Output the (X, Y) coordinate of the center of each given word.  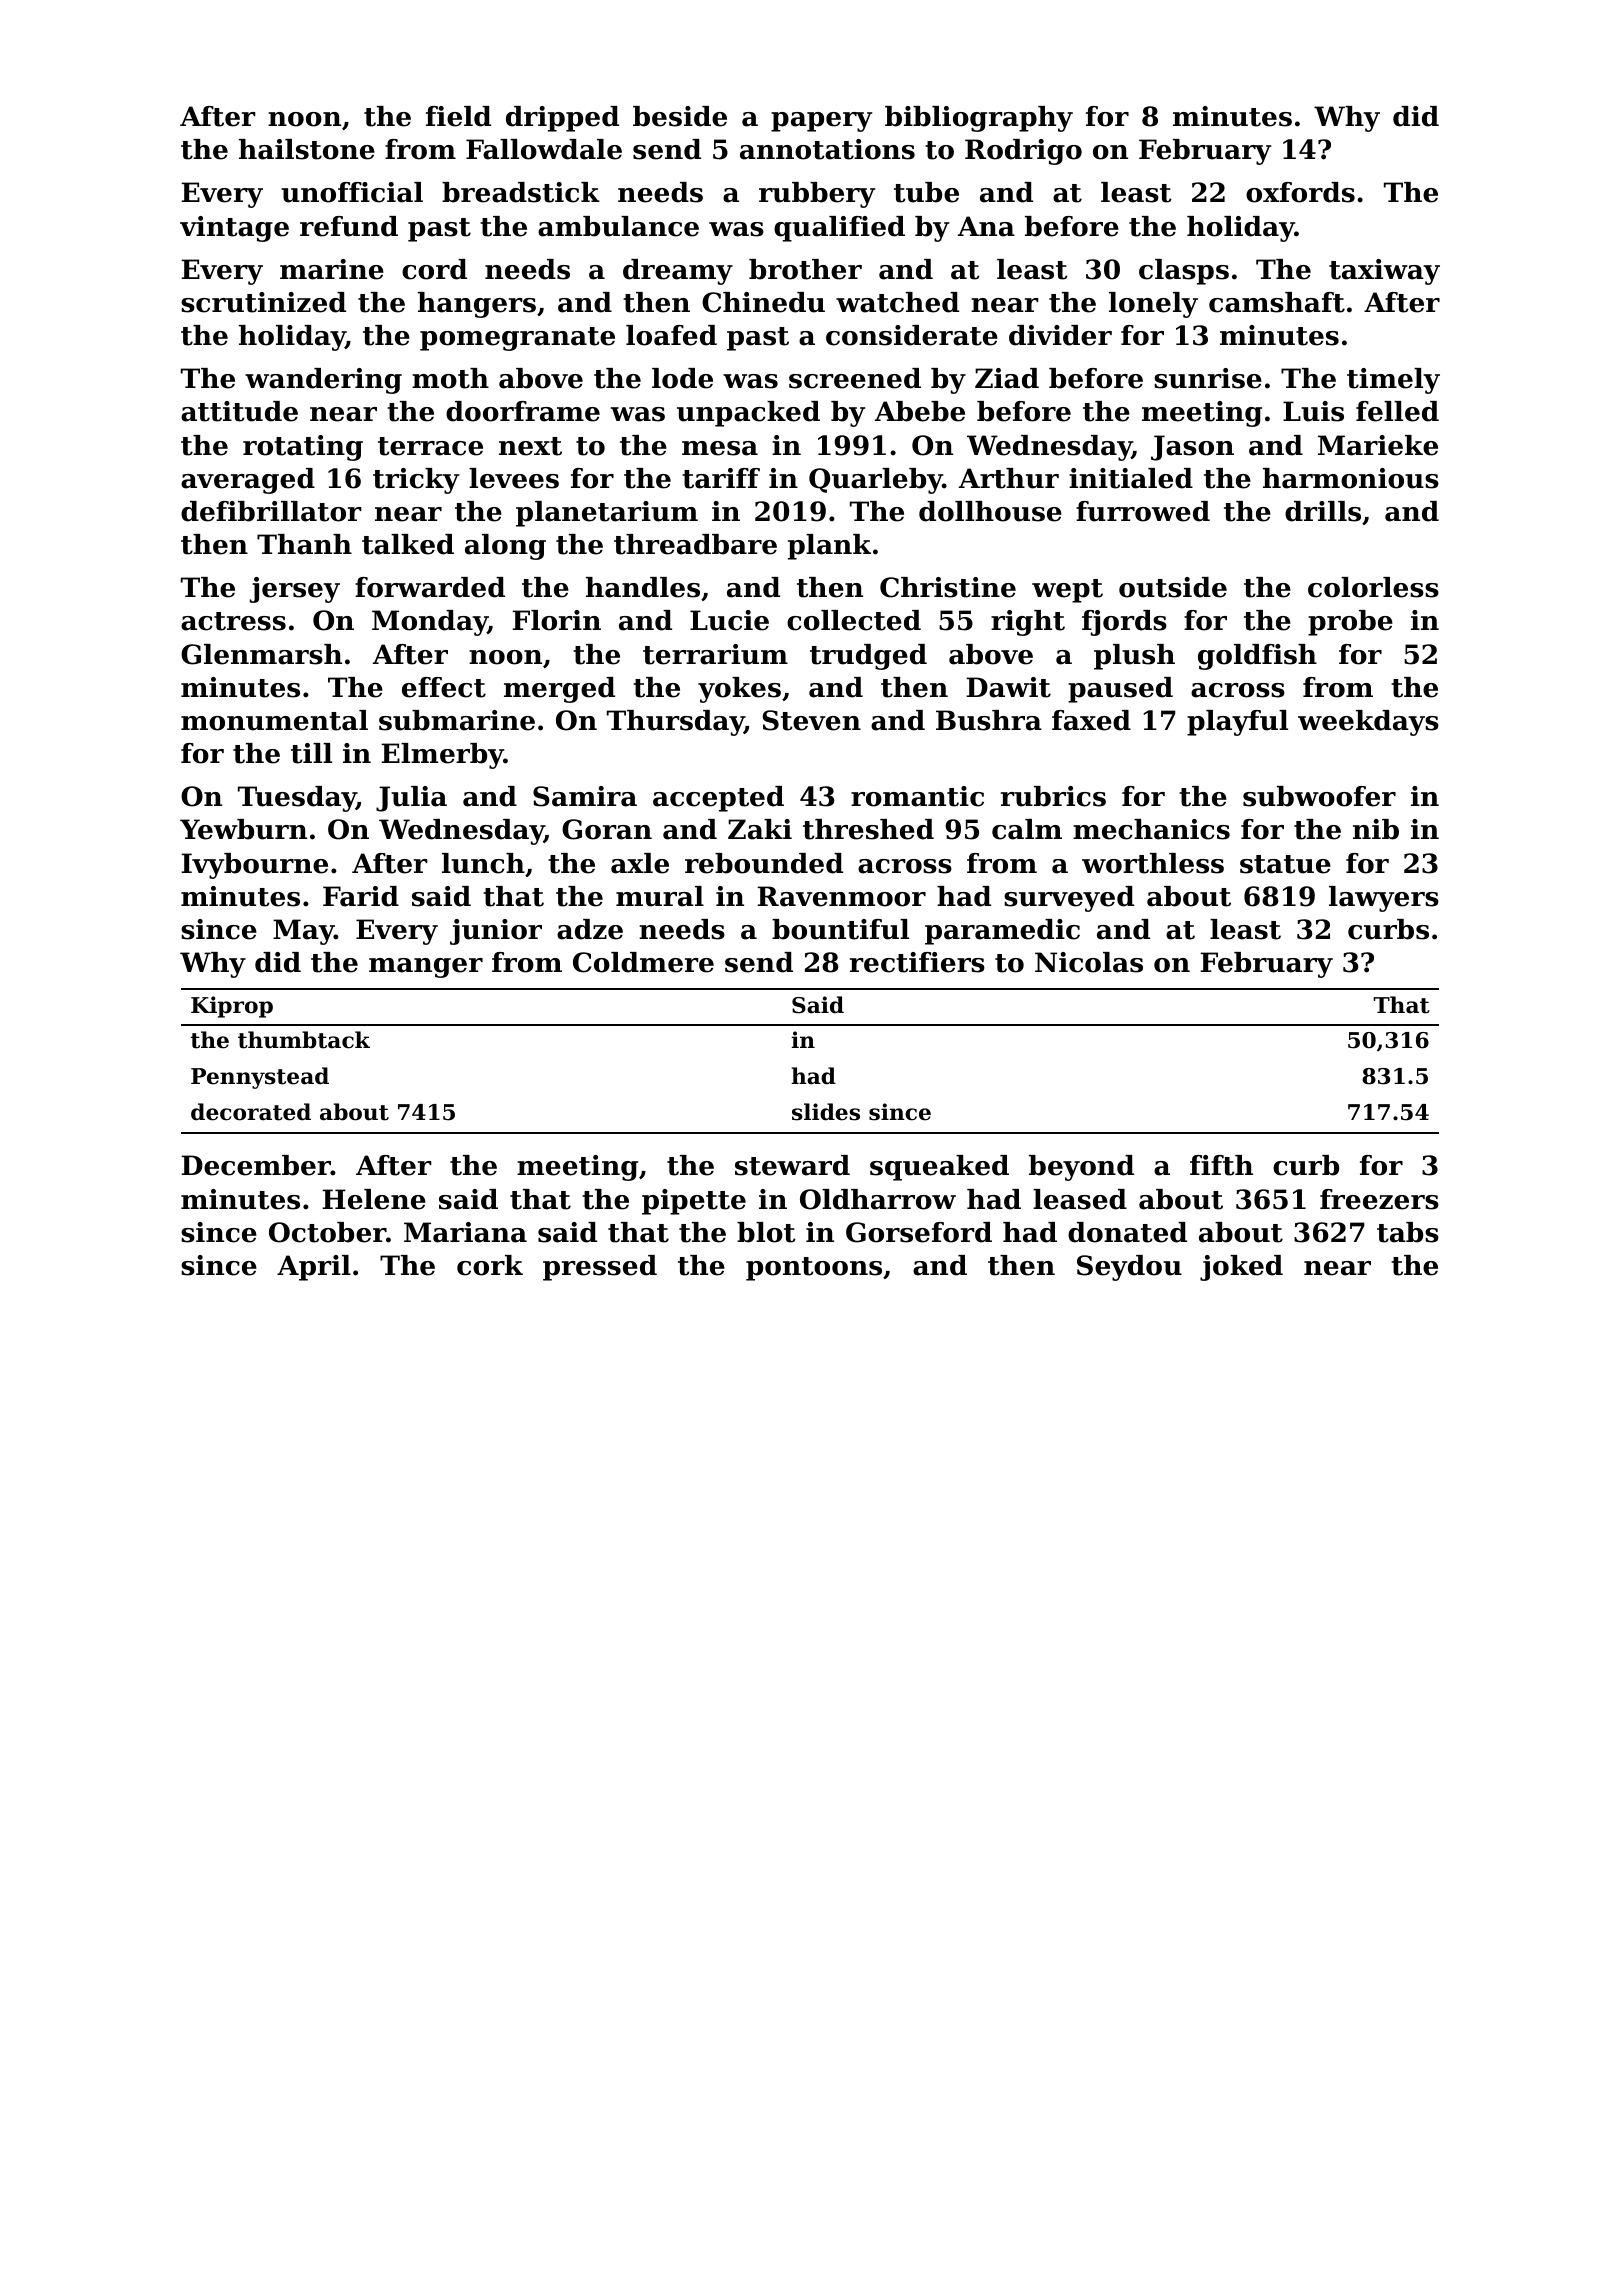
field (458, 116)
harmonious (1351, 478)
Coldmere (643, 962)
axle (640, 863)
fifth (1221, 1165)
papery (821, 122)
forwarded (430, 587)
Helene (374, 1199)
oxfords (1300, 192)
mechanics (1151, 829)
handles (643, 587)
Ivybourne (254, 866)
